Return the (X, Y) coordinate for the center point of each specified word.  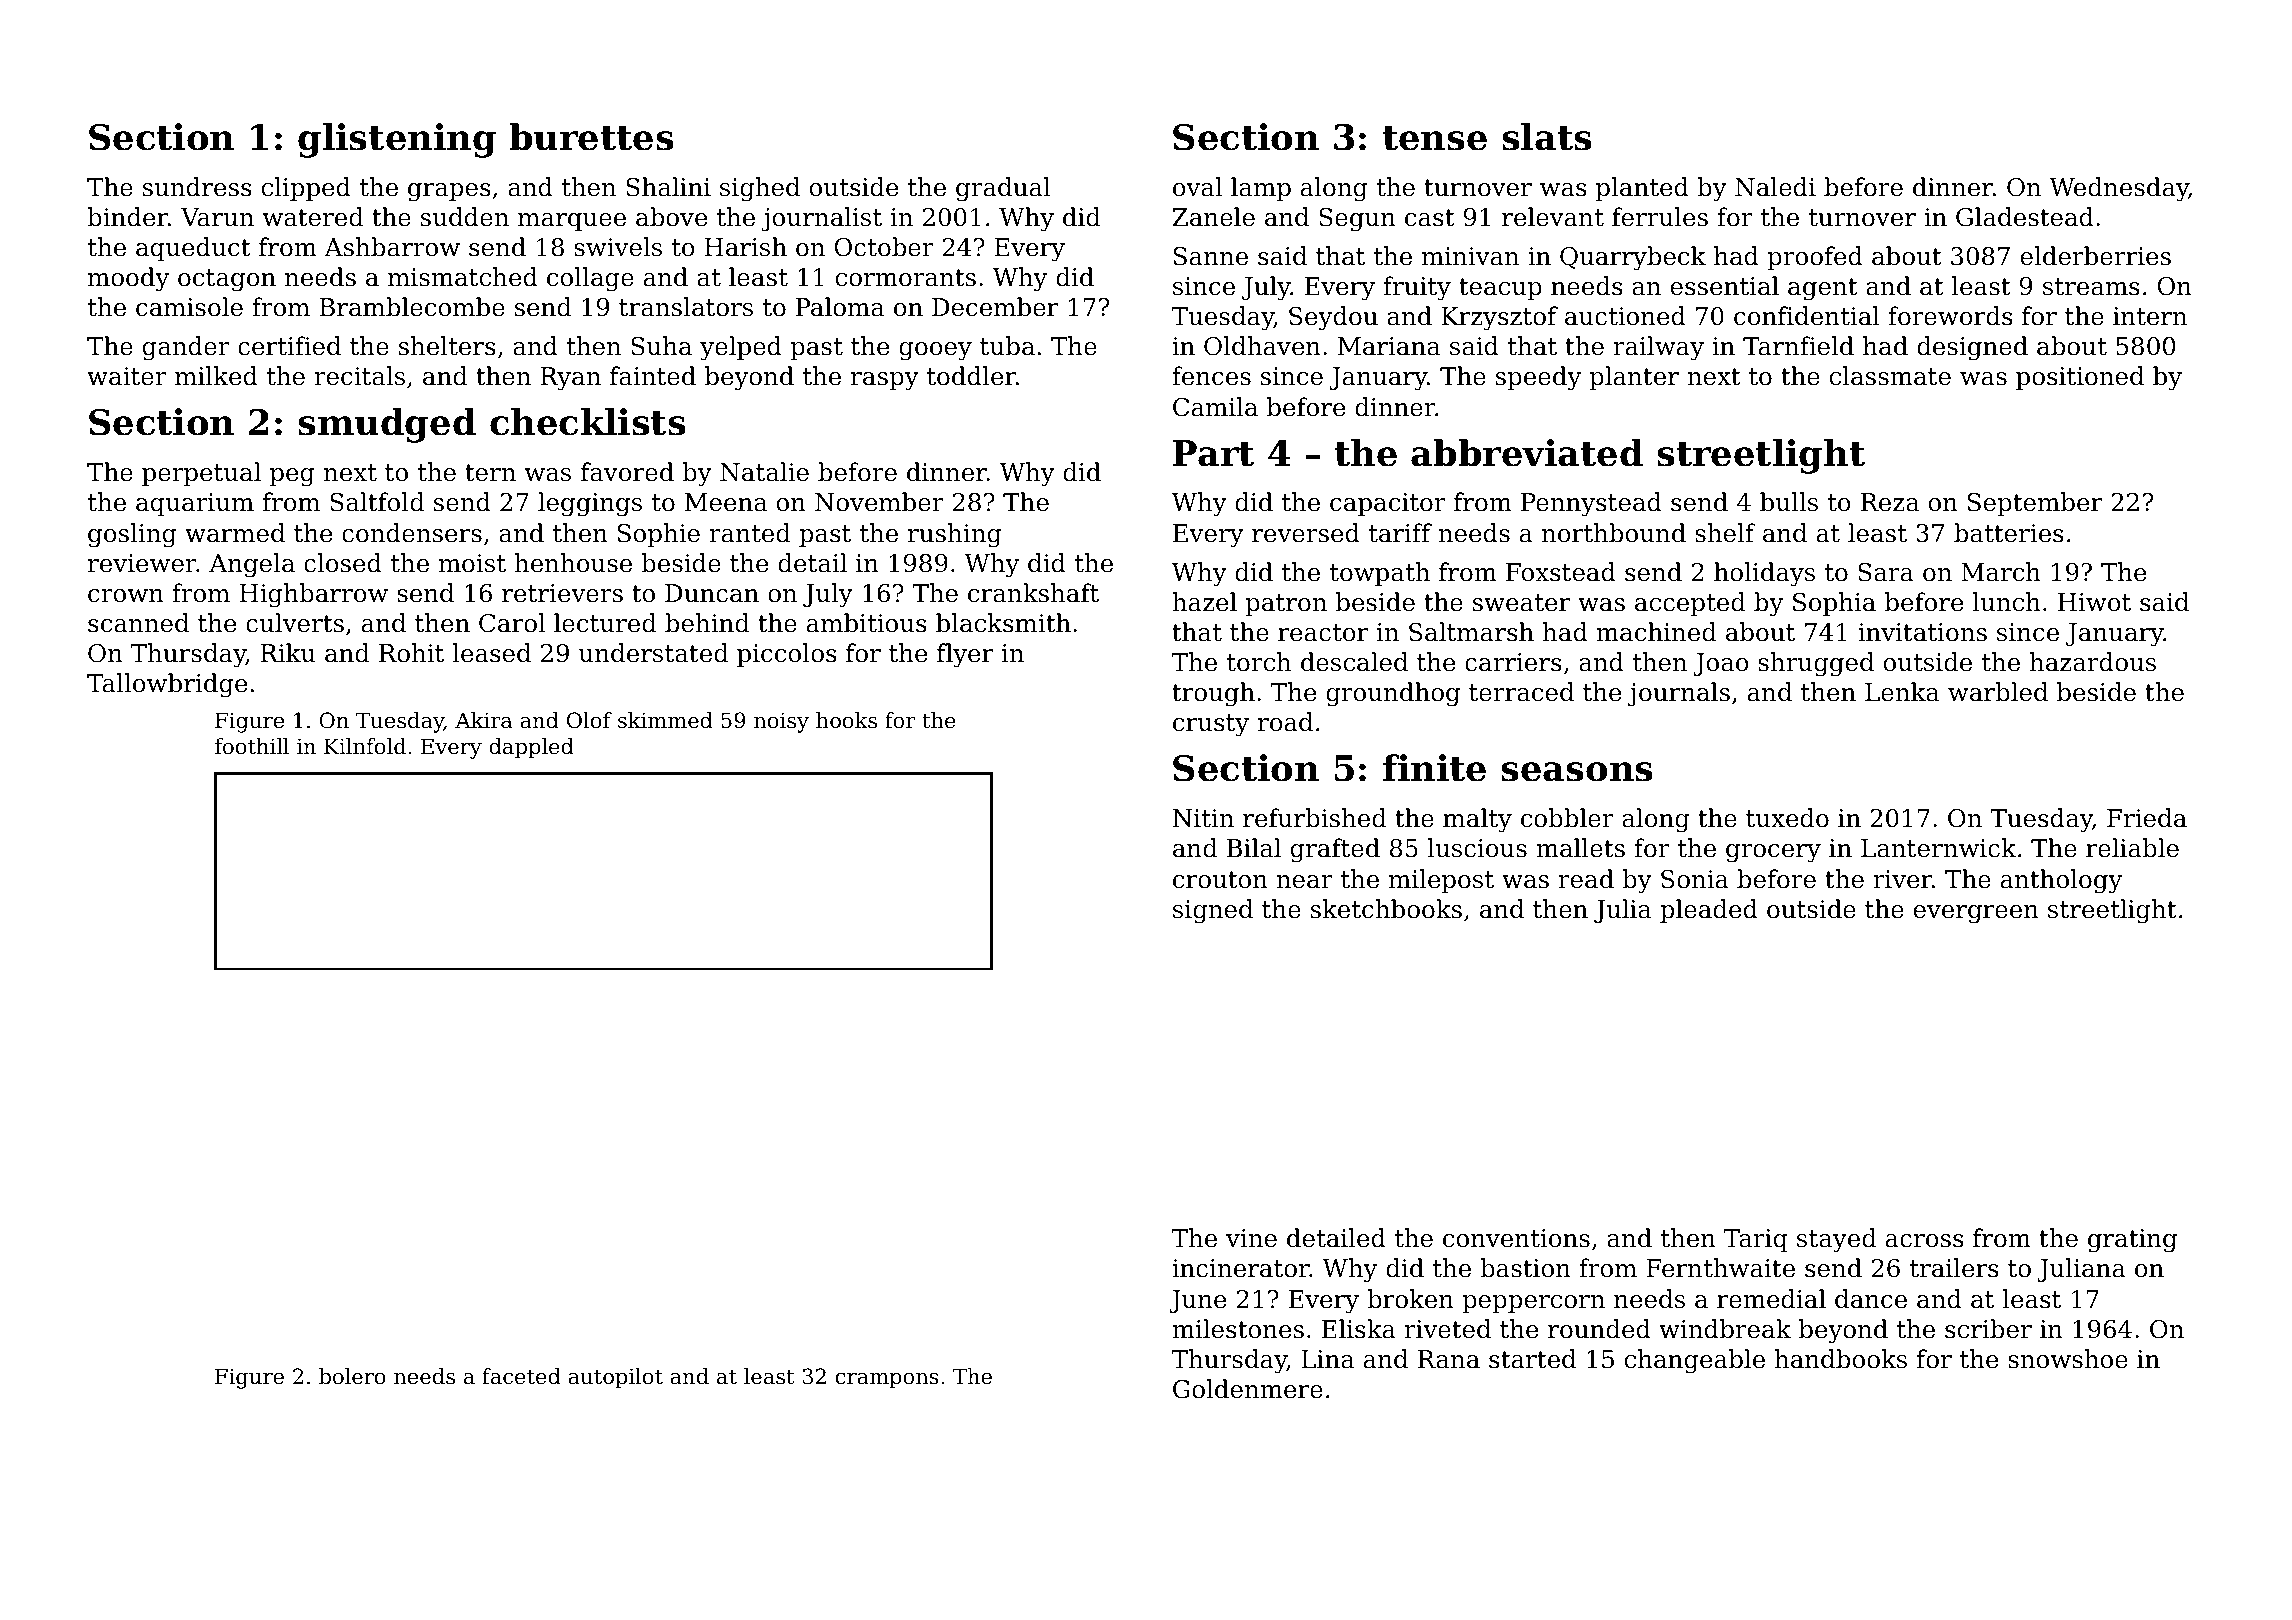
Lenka (1902, 692)
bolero (352, 1376)
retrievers (562, 593)
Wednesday (2119, 189)
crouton (1220, 880)
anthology (2061, 881)
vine (1251, 1238)
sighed (760, 189)
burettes (592, 137)
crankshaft (1033, 593)
